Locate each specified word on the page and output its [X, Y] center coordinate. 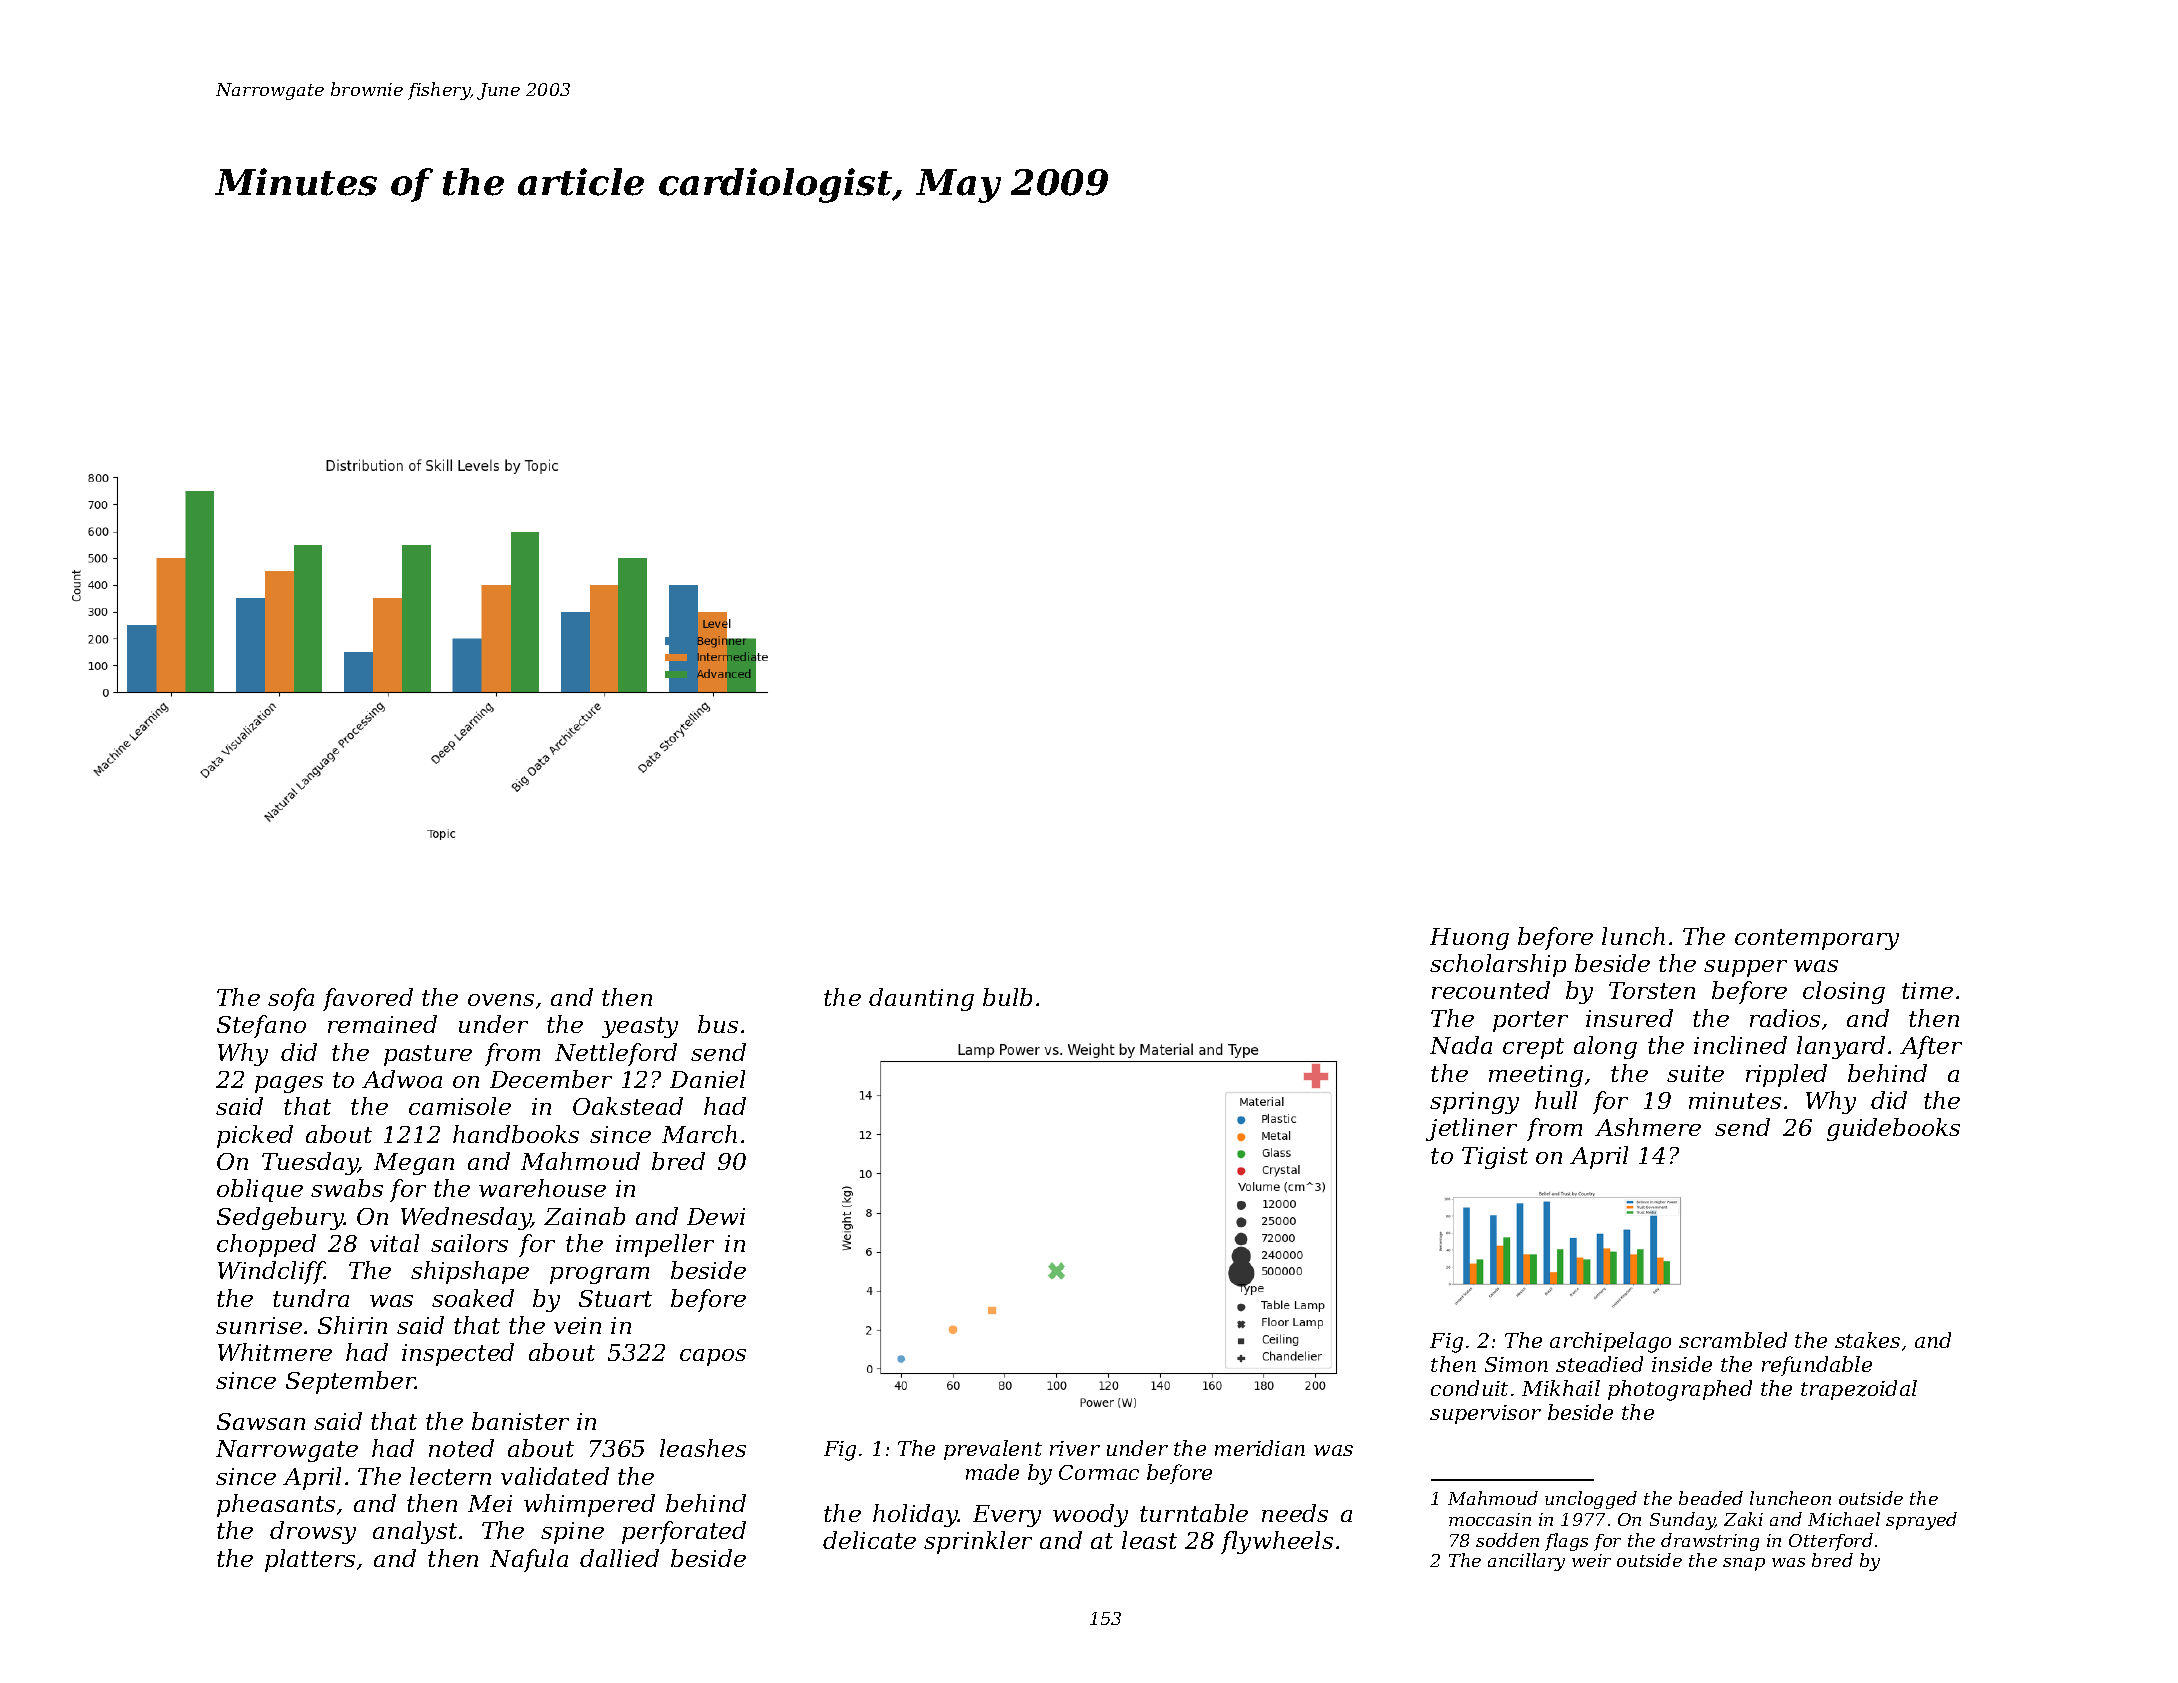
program [599, 1275]
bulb [1007, 997]
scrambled [1733, 1340]
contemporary [1817, 939]
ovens [501, 1000]
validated [555, 1476]
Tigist [1495, 1158]
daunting [921, 999]
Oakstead [628, 1106]
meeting [1536, 1076]
